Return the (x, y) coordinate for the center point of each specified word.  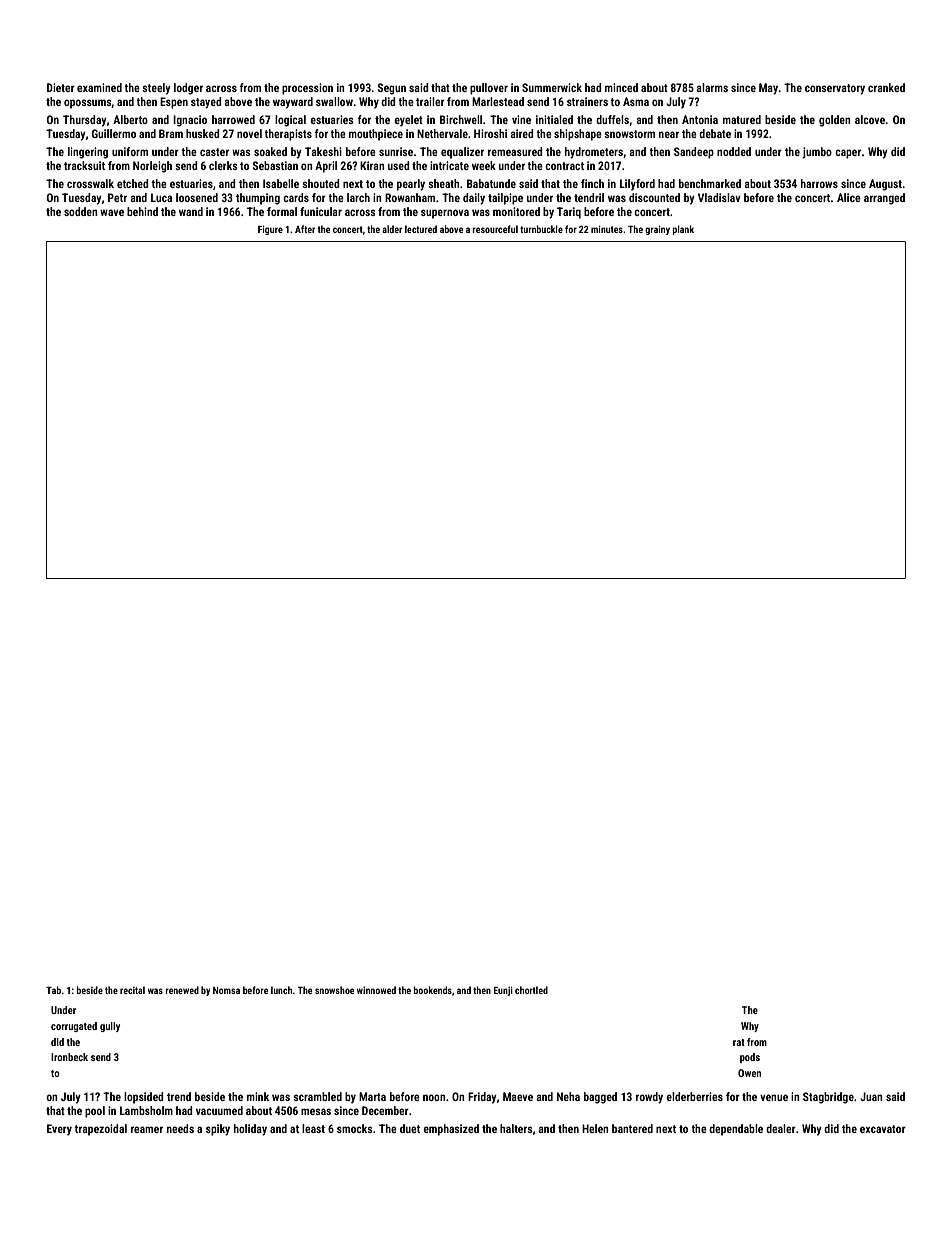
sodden (81, 211)
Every (59, 1130)
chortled (531, 990)
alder (392, 229)
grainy (657, 230)
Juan (871, 1096)
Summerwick (552, 87)
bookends (433, 990)
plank (683, 230)
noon (434, 1097)
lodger (188, 89)
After (305, 229)
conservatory (835, 89)
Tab (53, 990)
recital (132, 990)
